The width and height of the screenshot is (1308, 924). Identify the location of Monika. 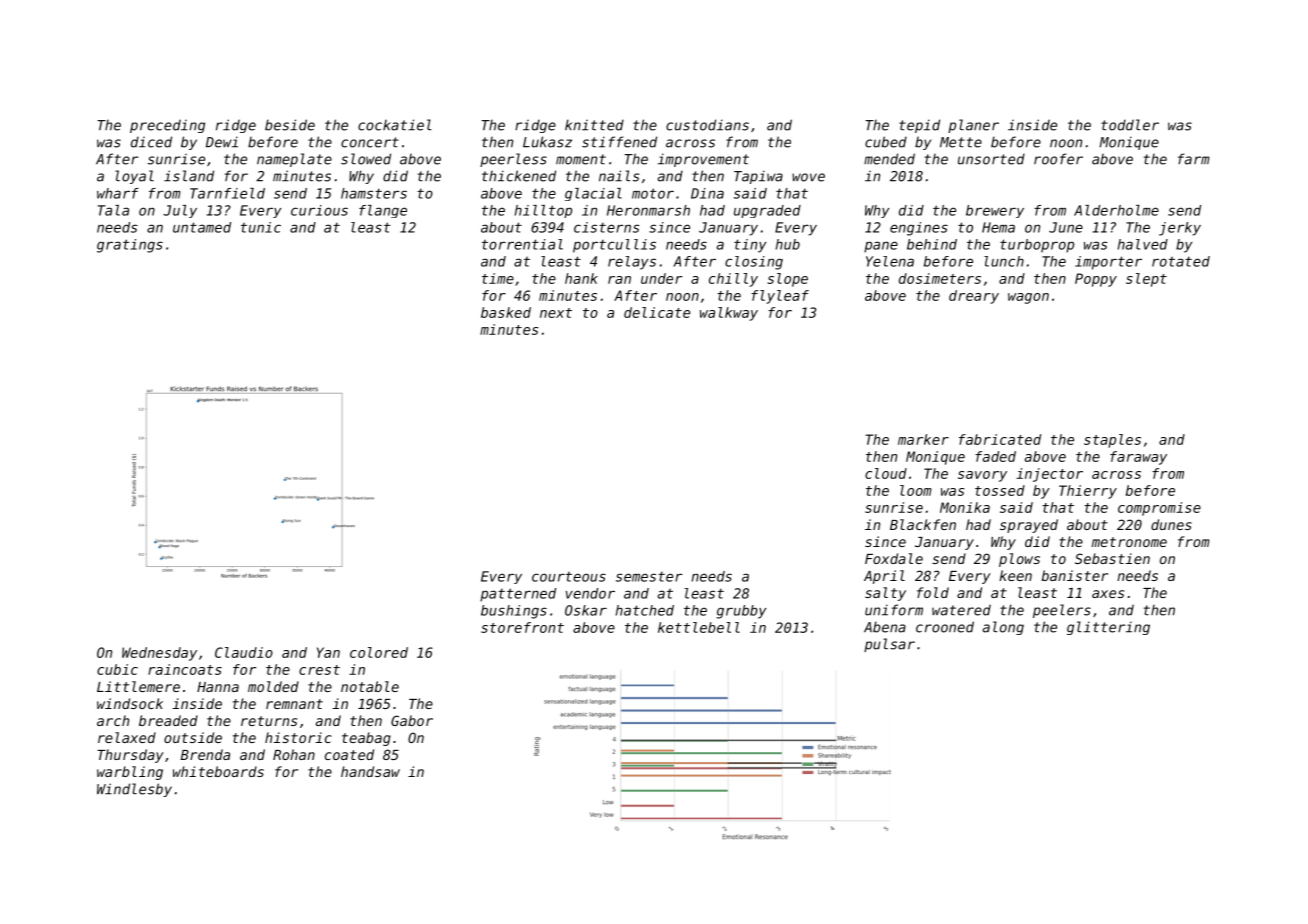
(965, 507).
